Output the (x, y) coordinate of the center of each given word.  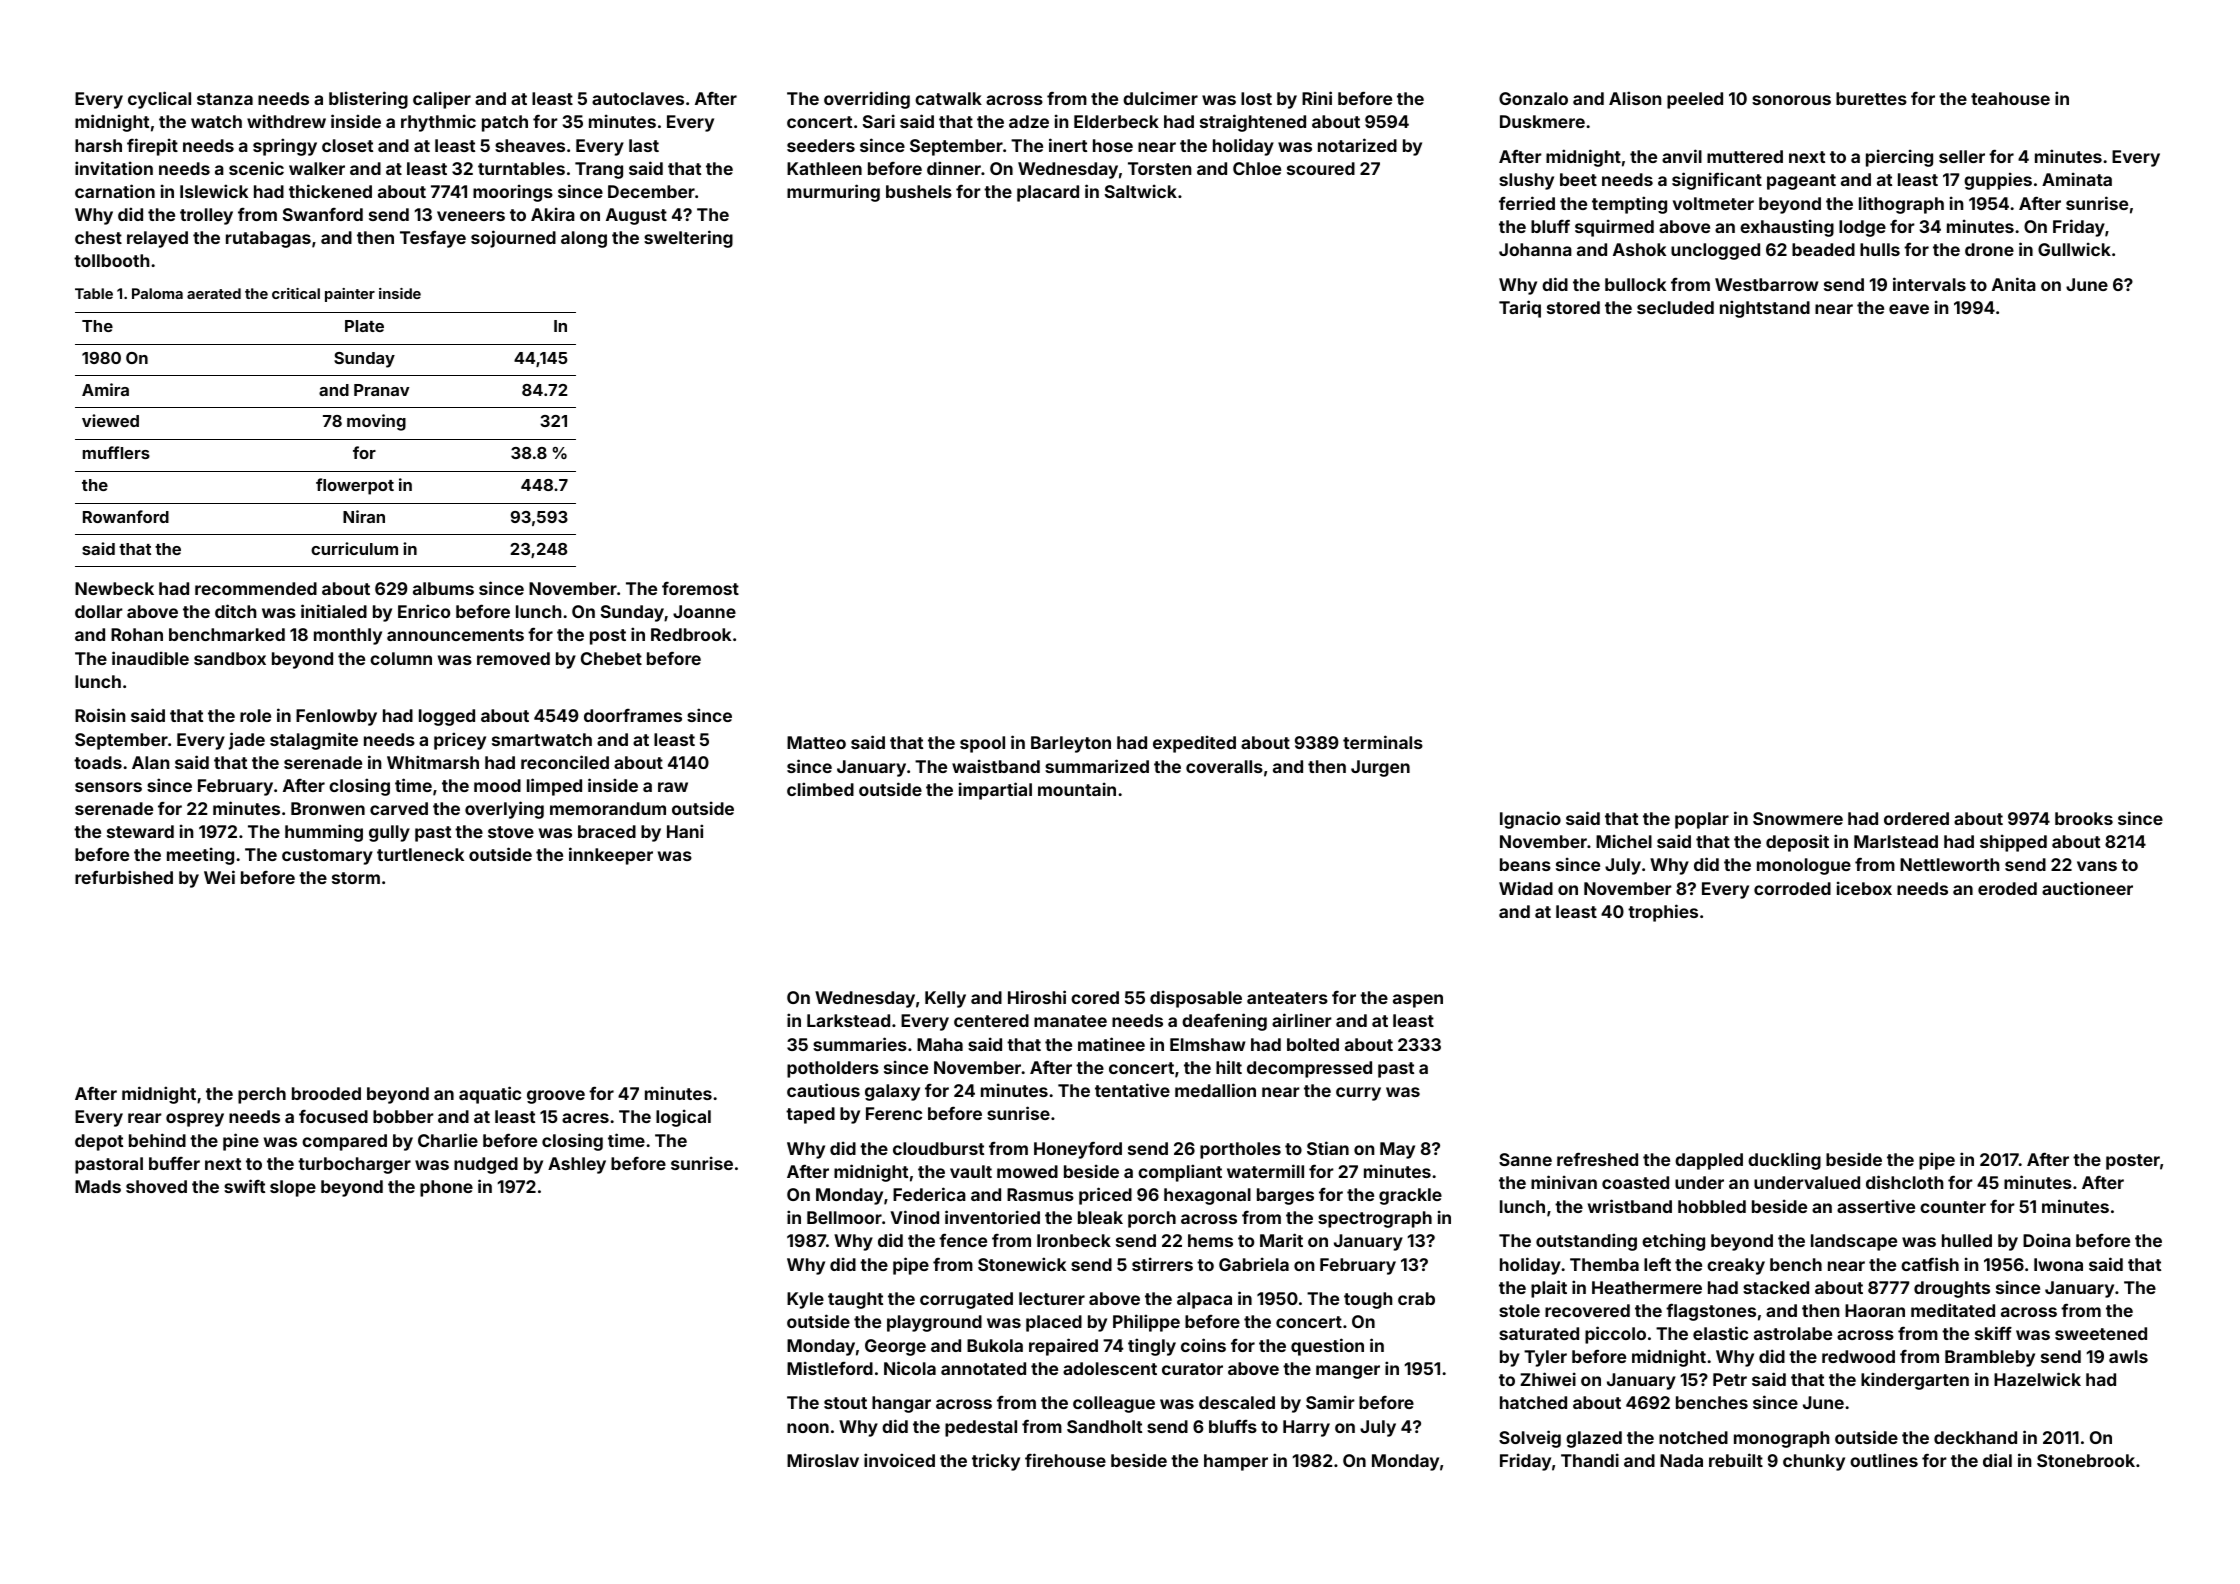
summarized (1097, 766)
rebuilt (1736, 1460)
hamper (1236, 1462)
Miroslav (823, 1460)
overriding (867, 100)
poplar (1702, 820)
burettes (1871, 98)
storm (356, 878)
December (651, 191)
